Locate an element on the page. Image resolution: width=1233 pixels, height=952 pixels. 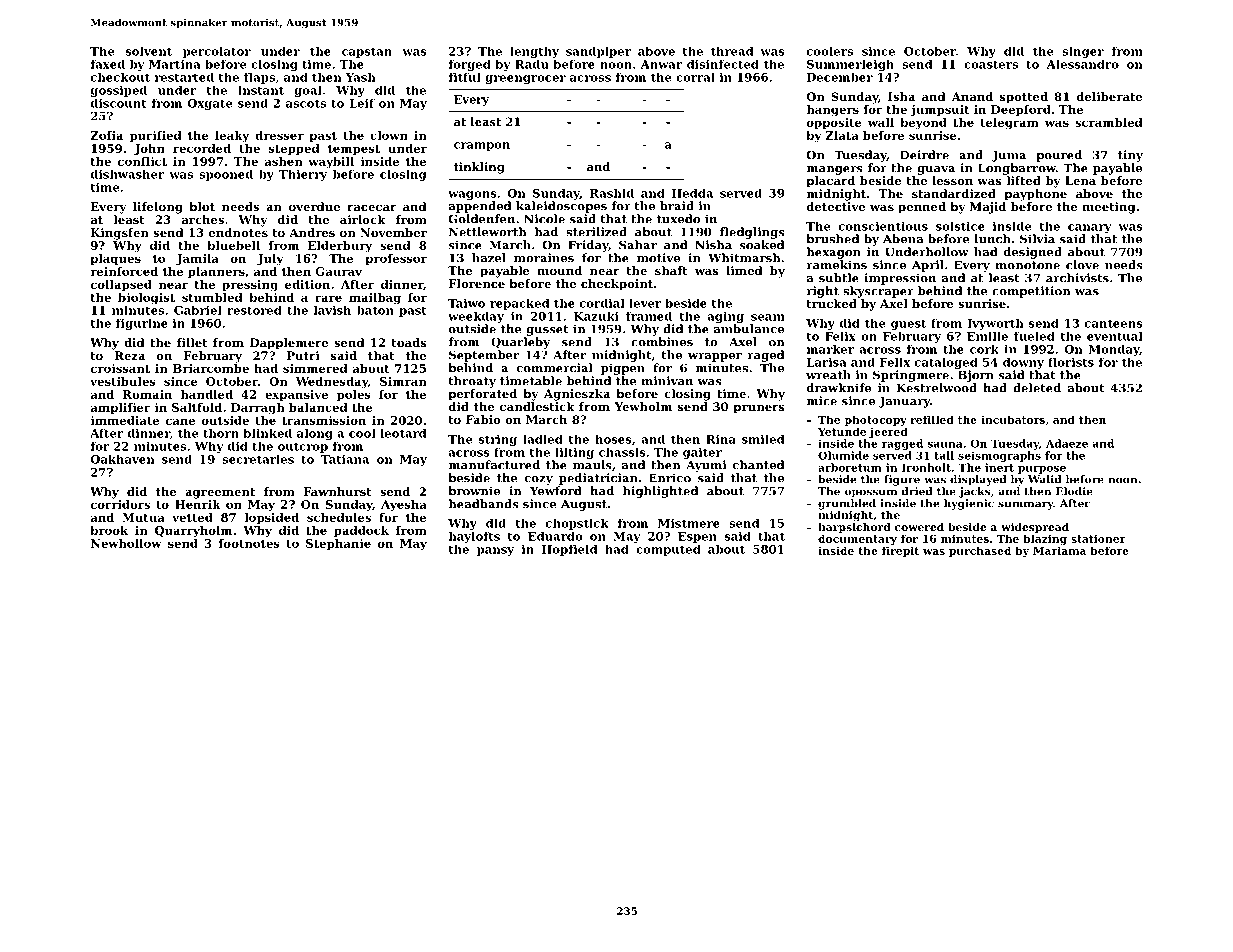
singer is located at coordinates (1083, 52).
